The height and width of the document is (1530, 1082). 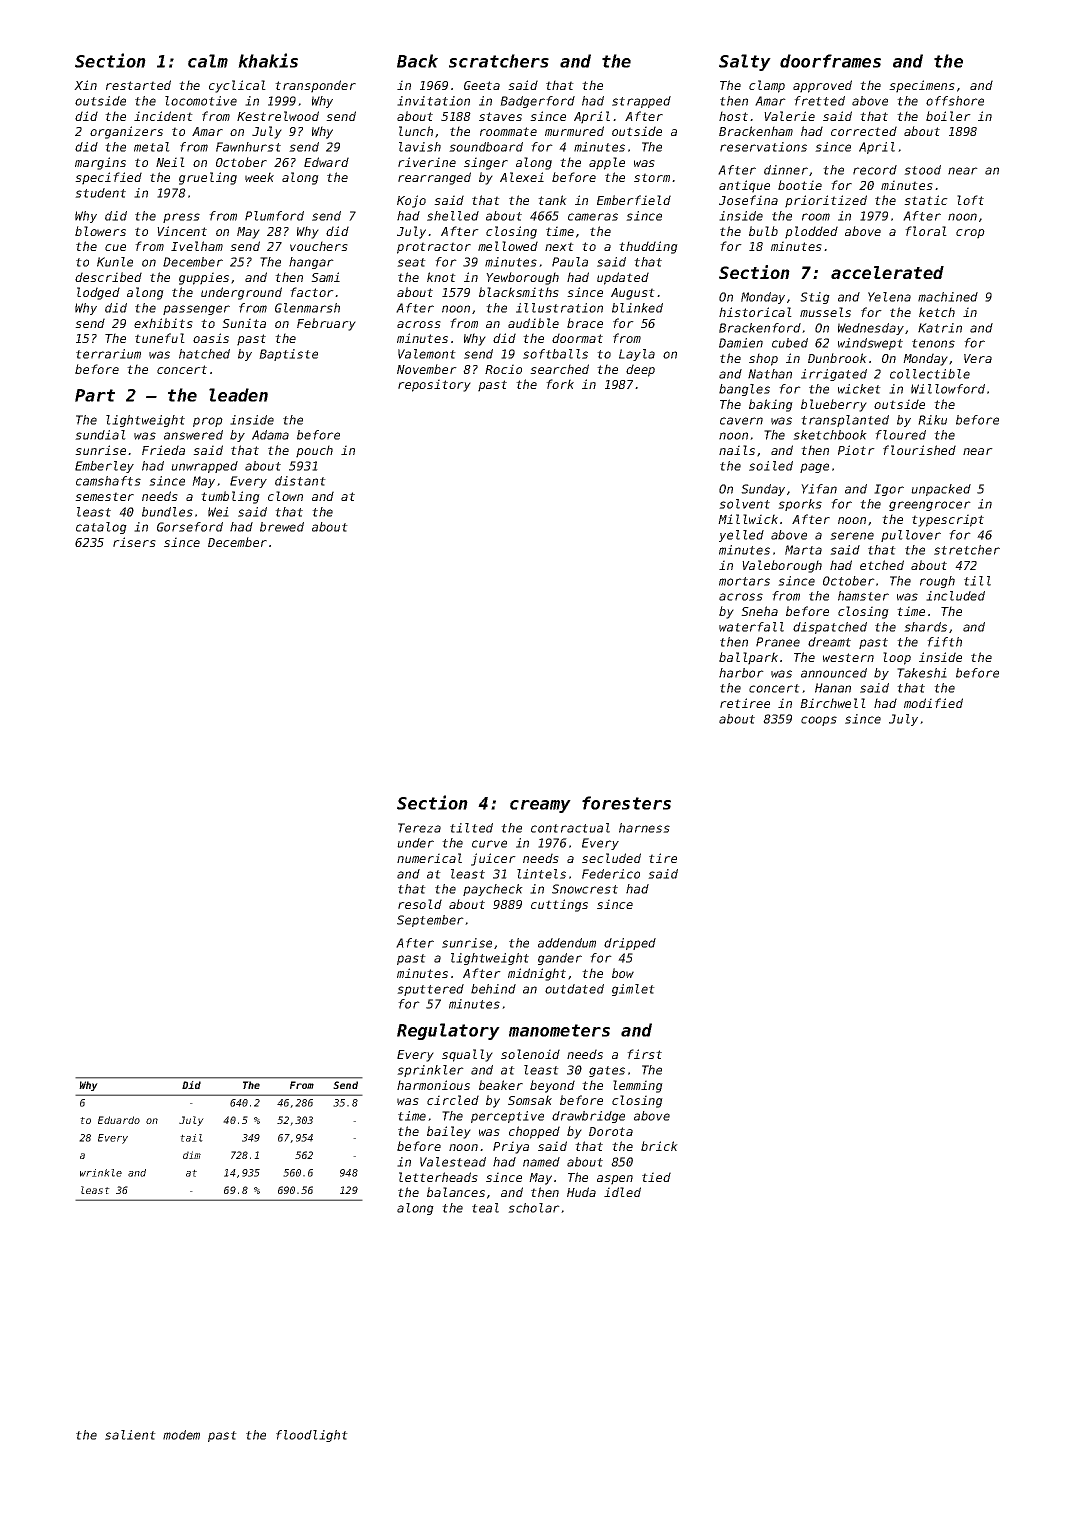 What do you see at coordinates (119, 1120) in the document?
I see `Eduardo` at bounding box center [119, 1120].
